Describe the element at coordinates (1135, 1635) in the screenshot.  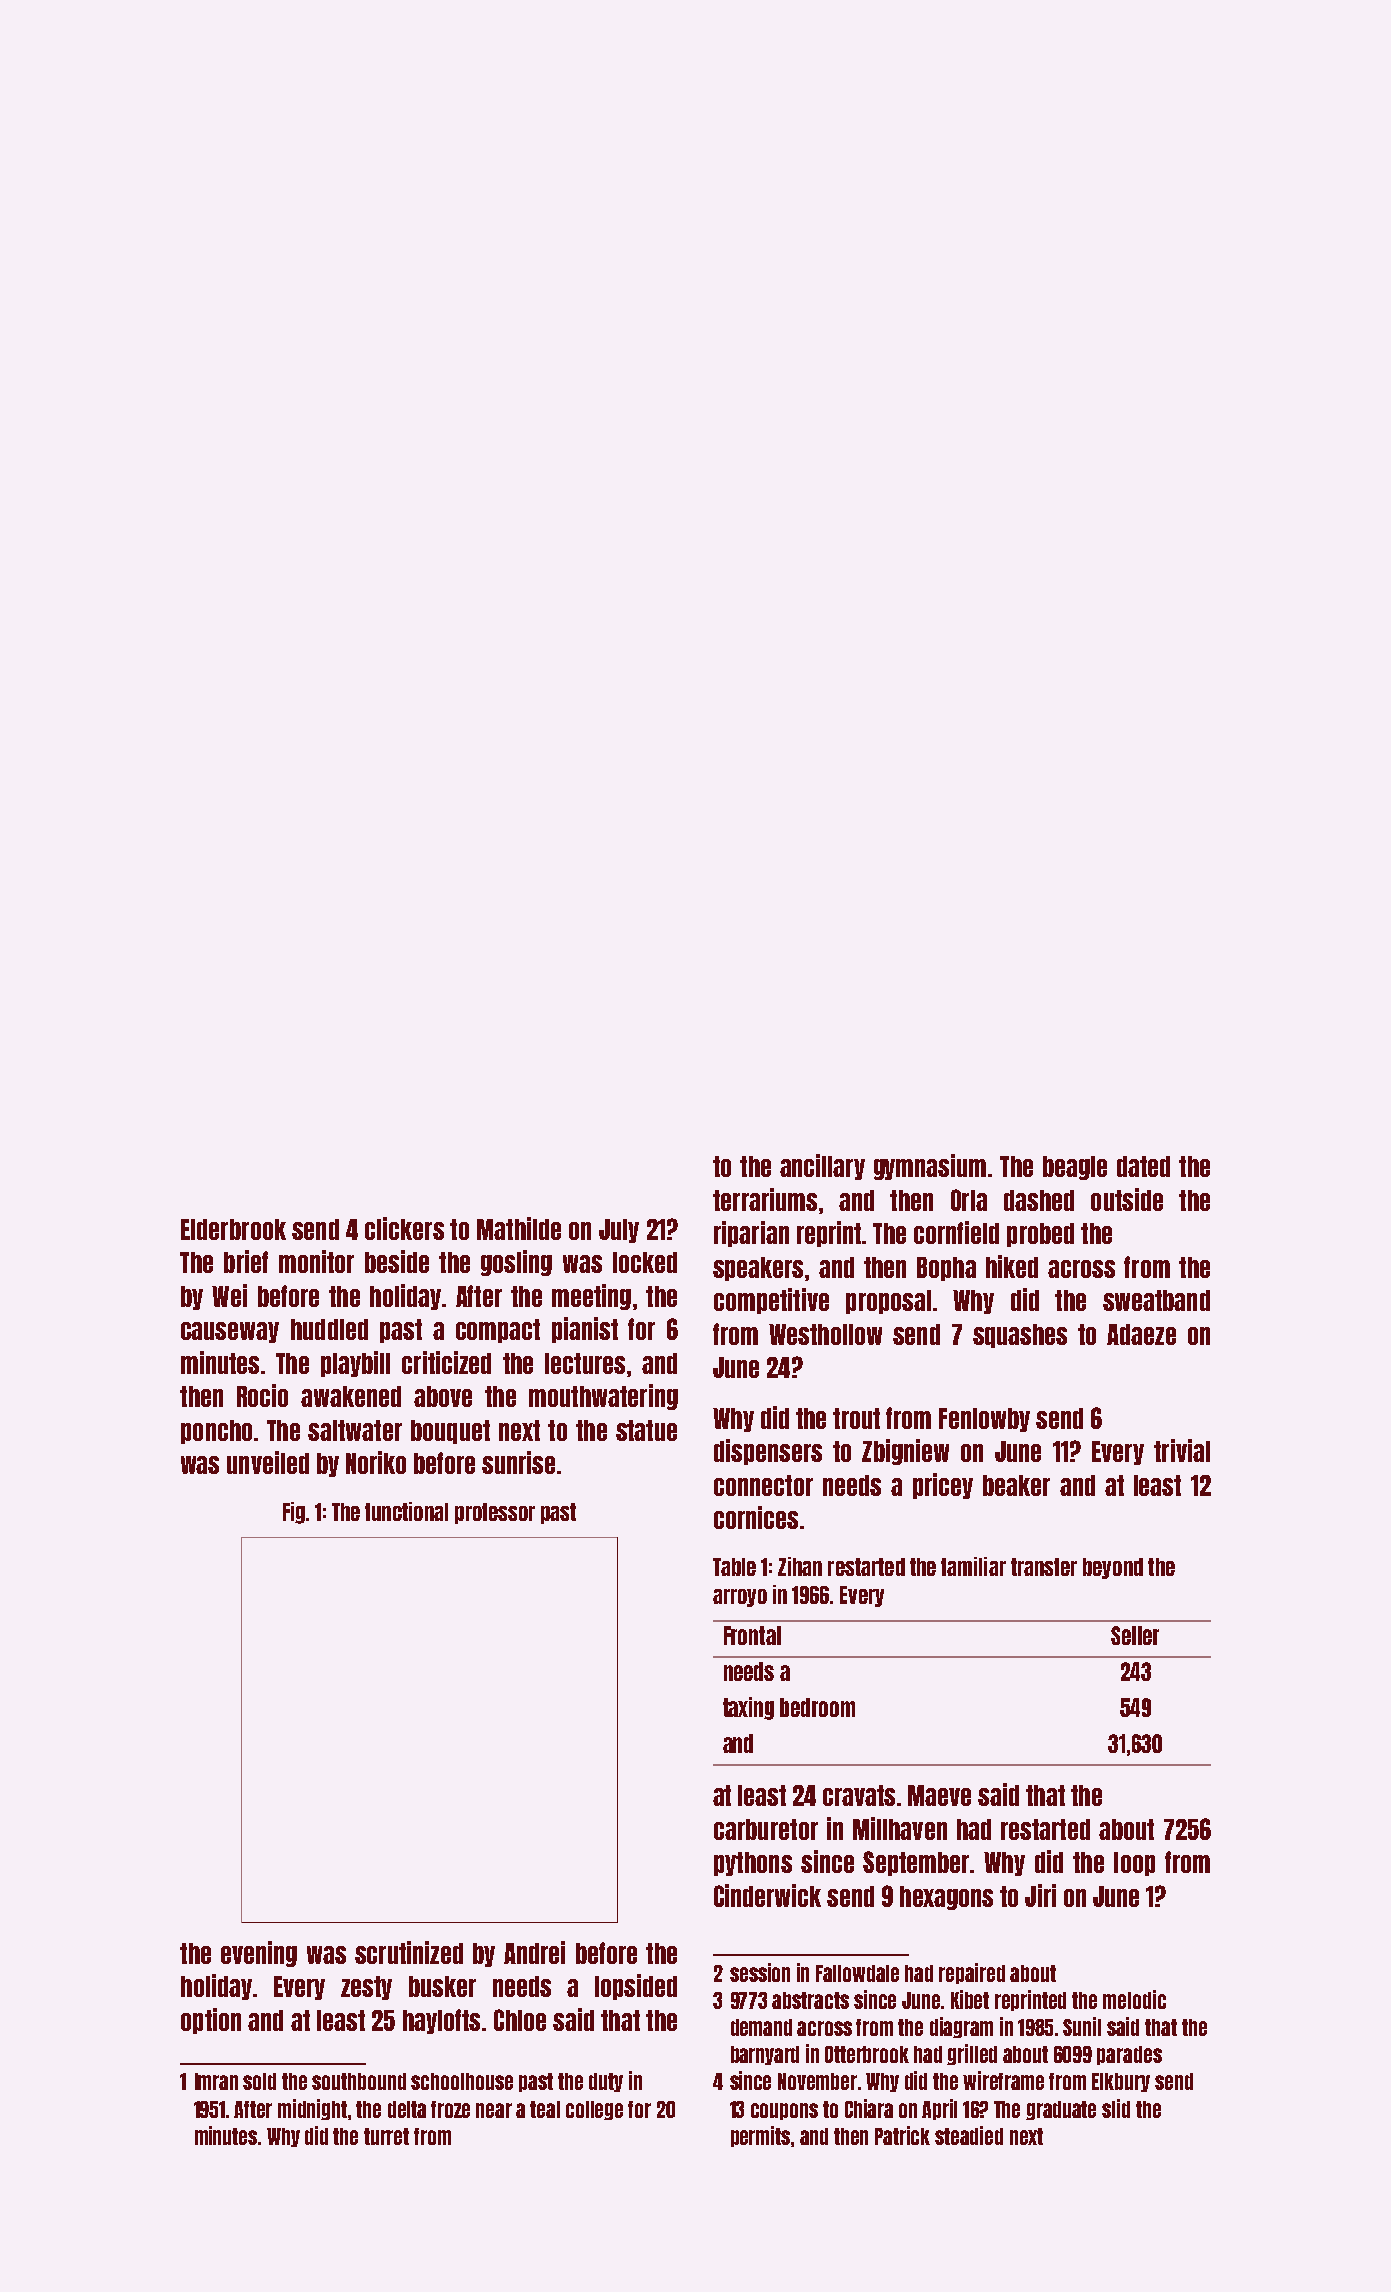
I see `Seller` at that location.
